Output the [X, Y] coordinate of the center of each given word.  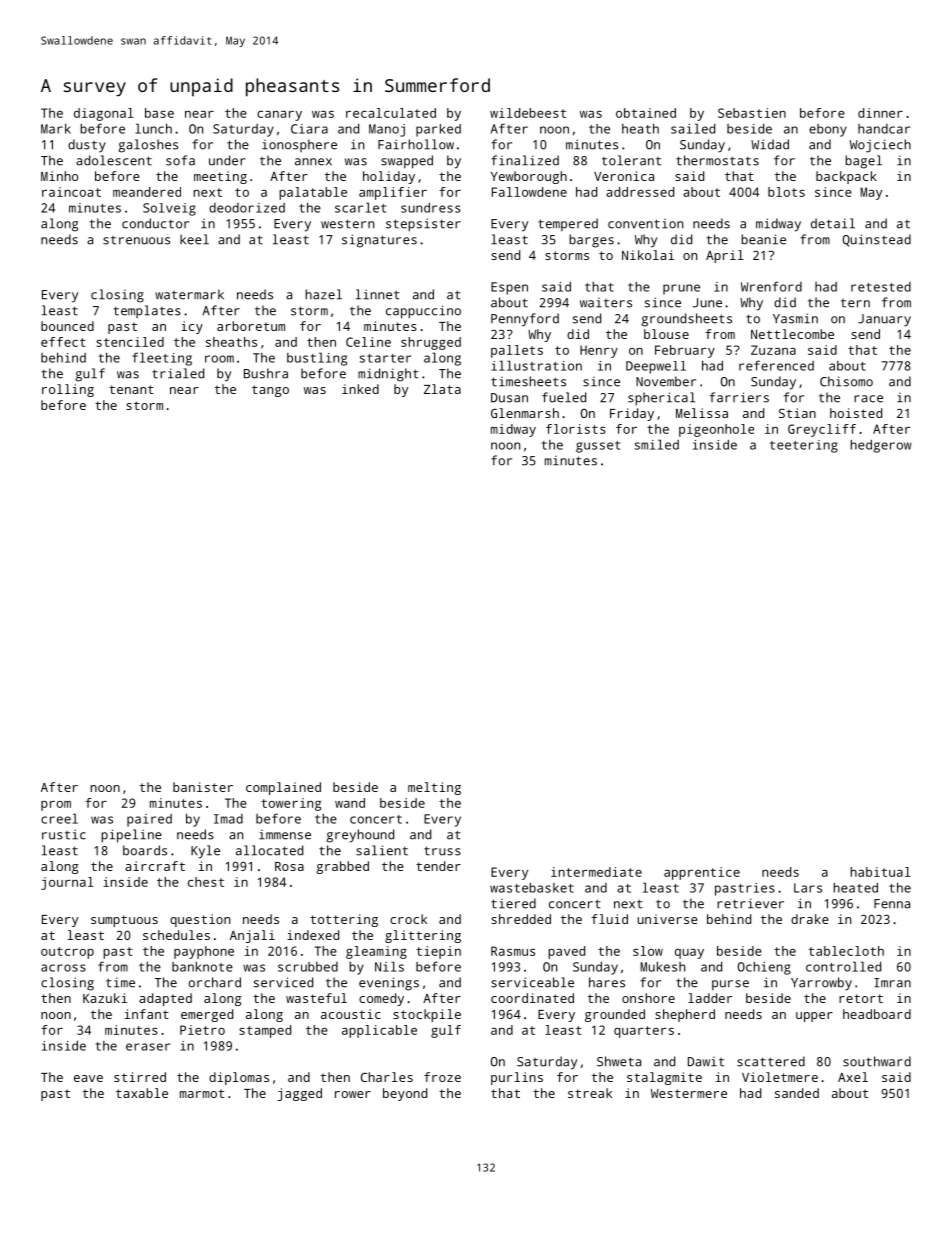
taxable [142, 1093]
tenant [131, 389]
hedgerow [881, 446]
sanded [797, 1093]
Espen [509, 288]
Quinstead [877, 240]
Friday [632, 414]
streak [590, 1093]
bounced [67, 326]
